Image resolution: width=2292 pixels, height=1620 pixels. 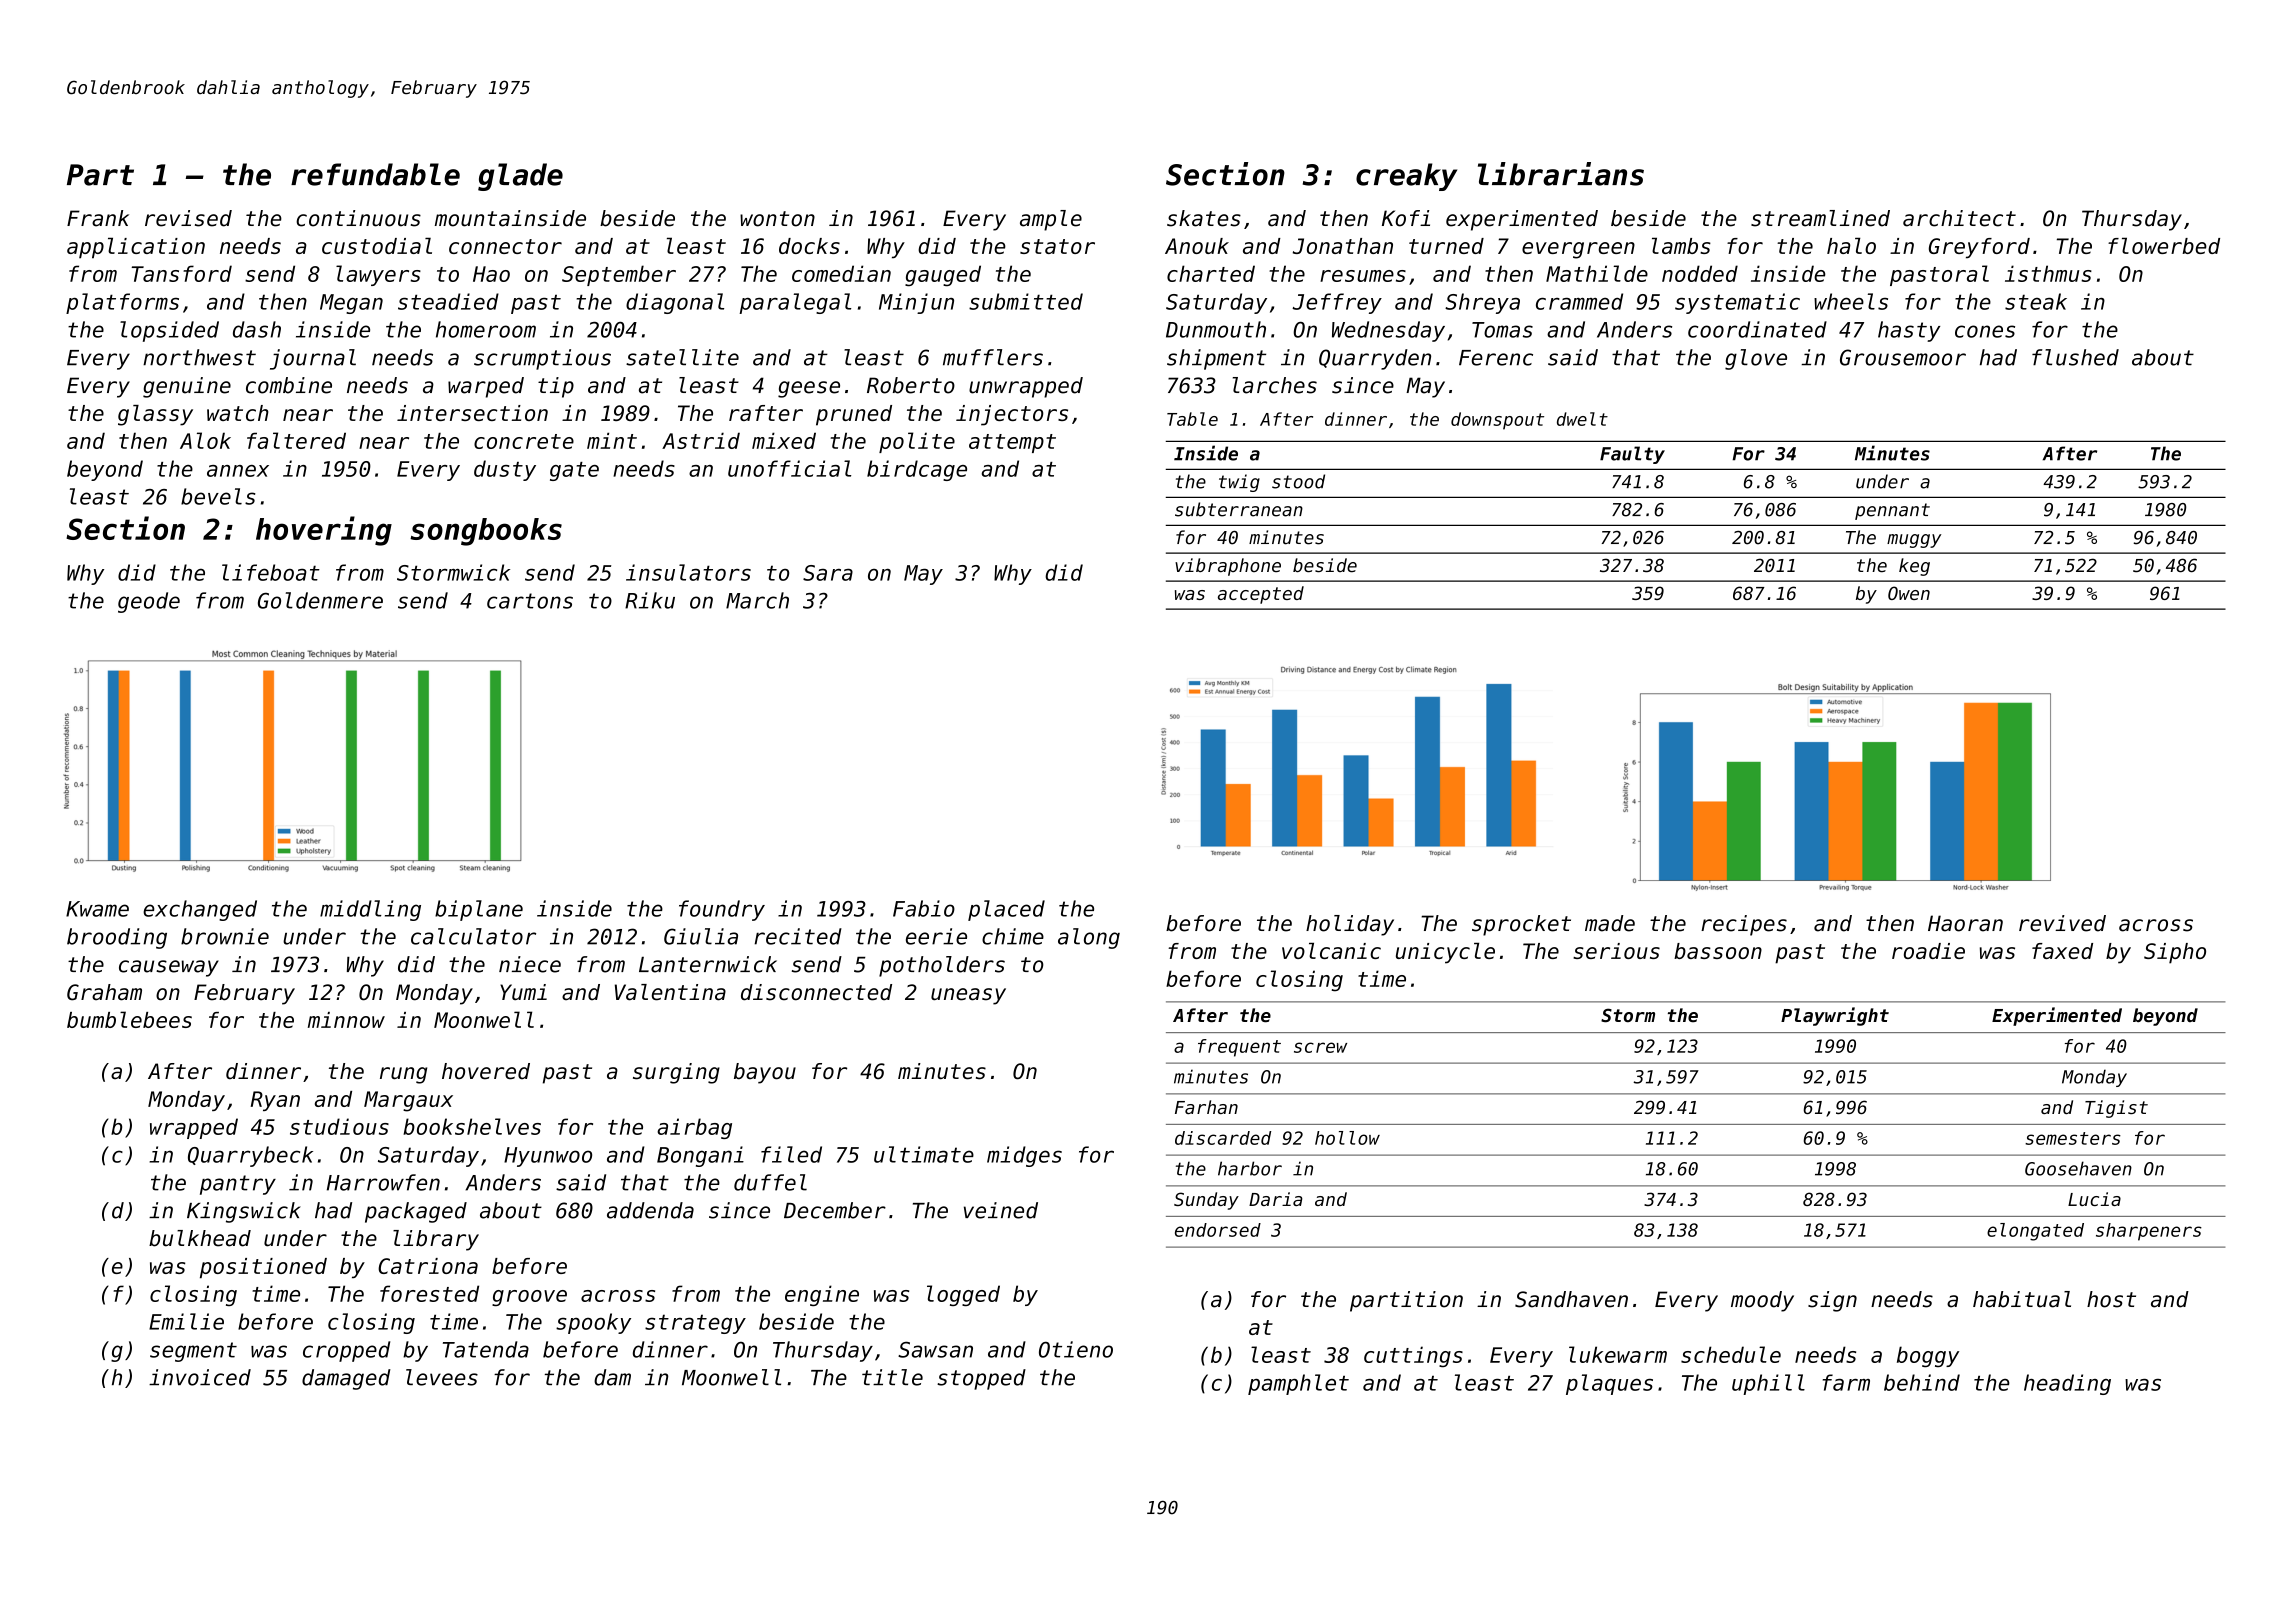 What do you see at coordinates (200, 1238) in the screenshot?
I see `bulkhead` at bounding box center [200, 1238].
